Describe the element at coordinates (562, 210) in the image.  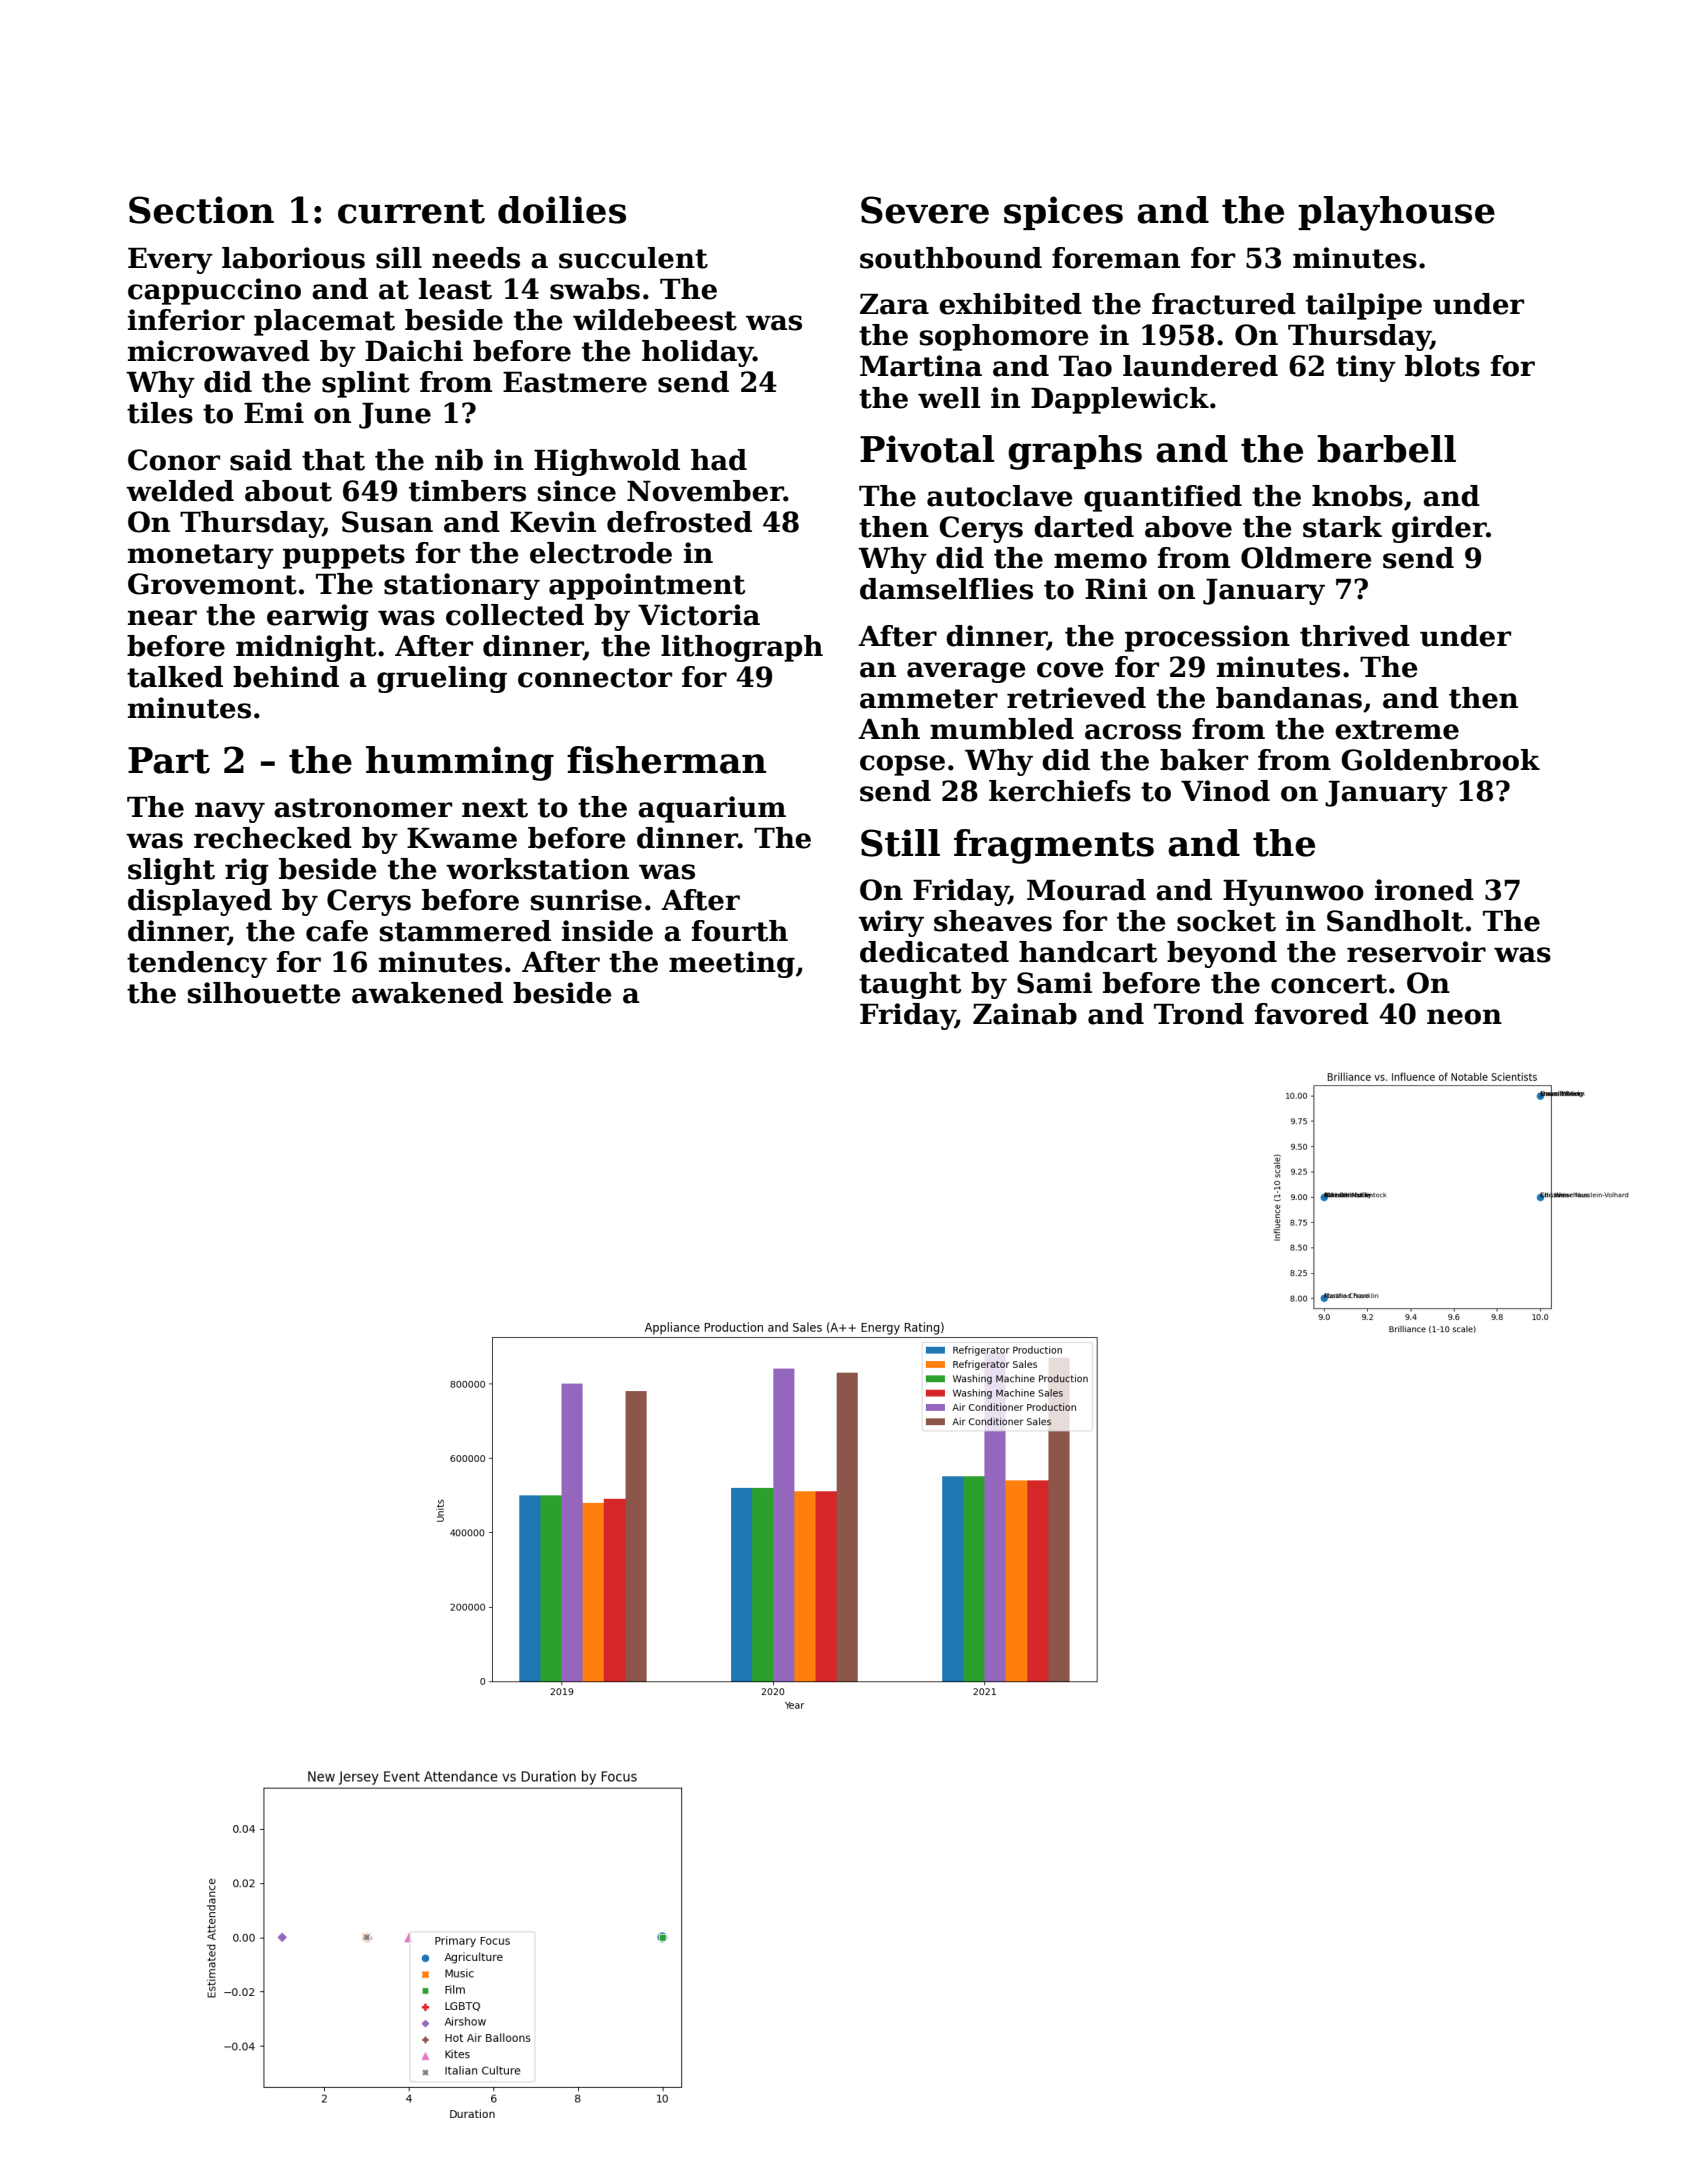
I see `doilies` at that location.
